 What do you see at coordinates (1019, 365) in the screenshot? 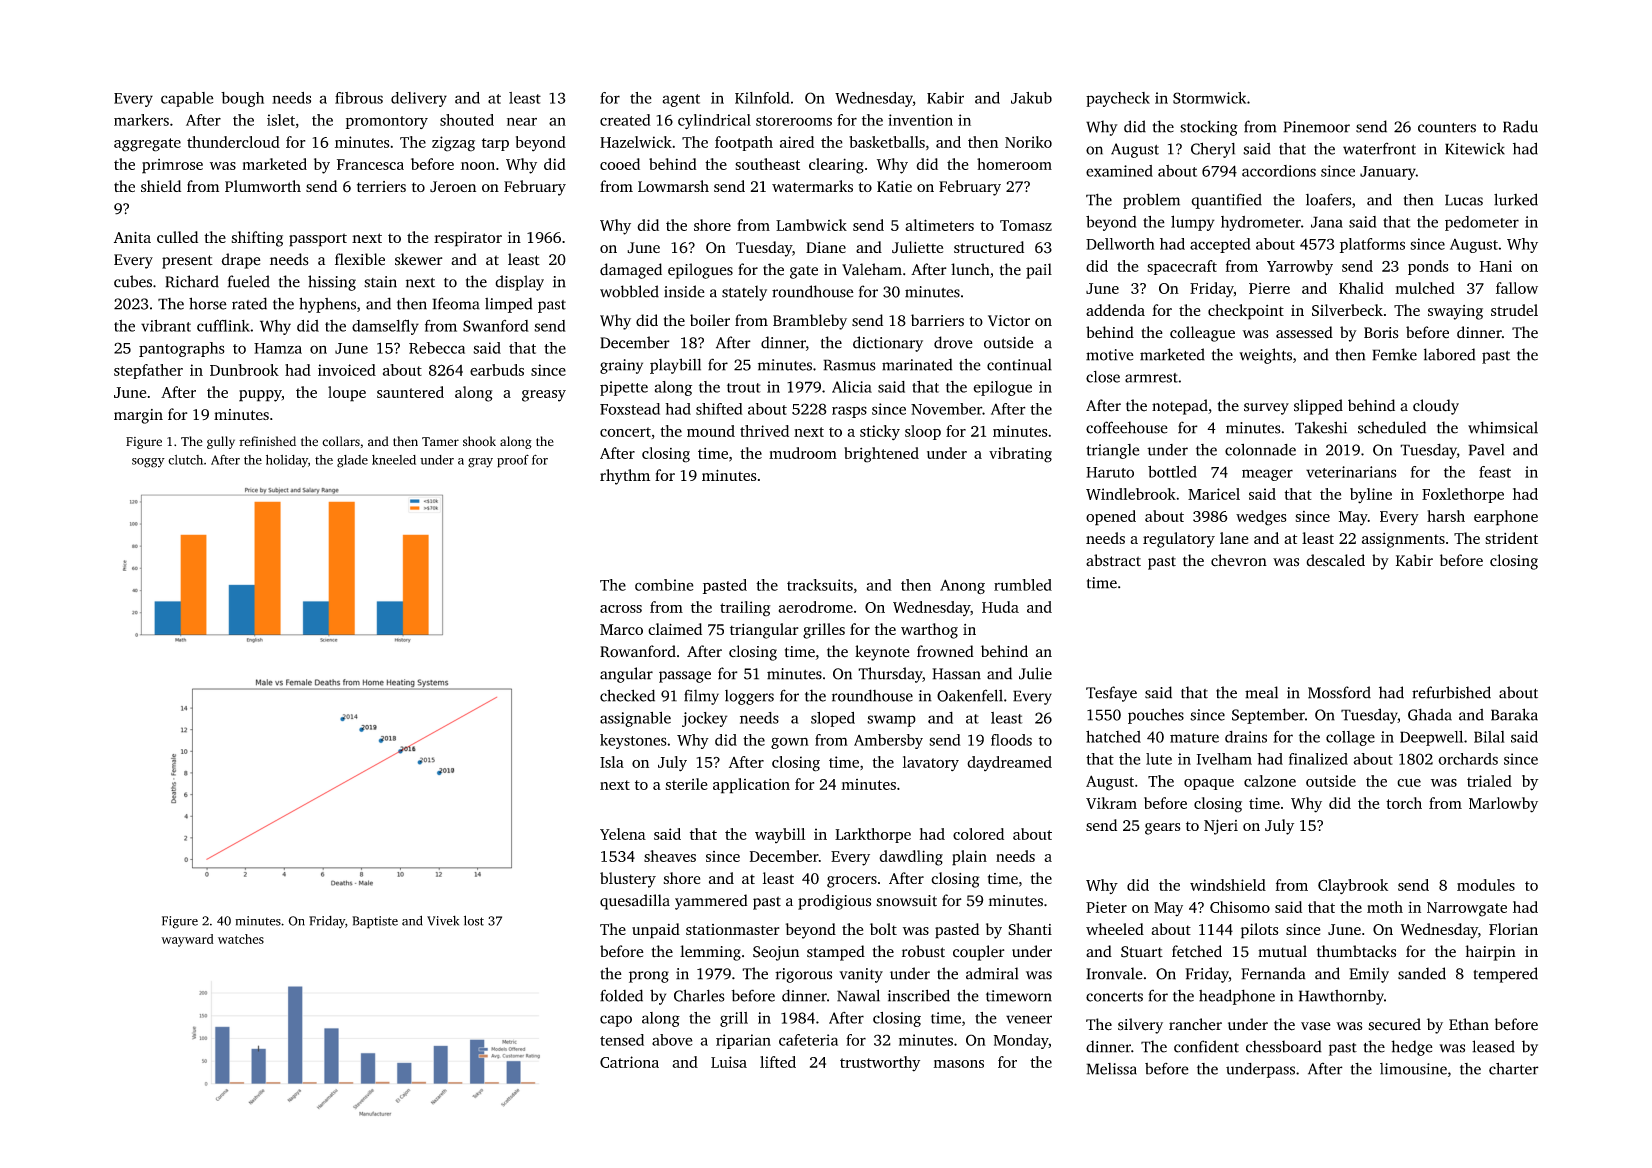
I see `continual` at bounding box center [1019, 365].
